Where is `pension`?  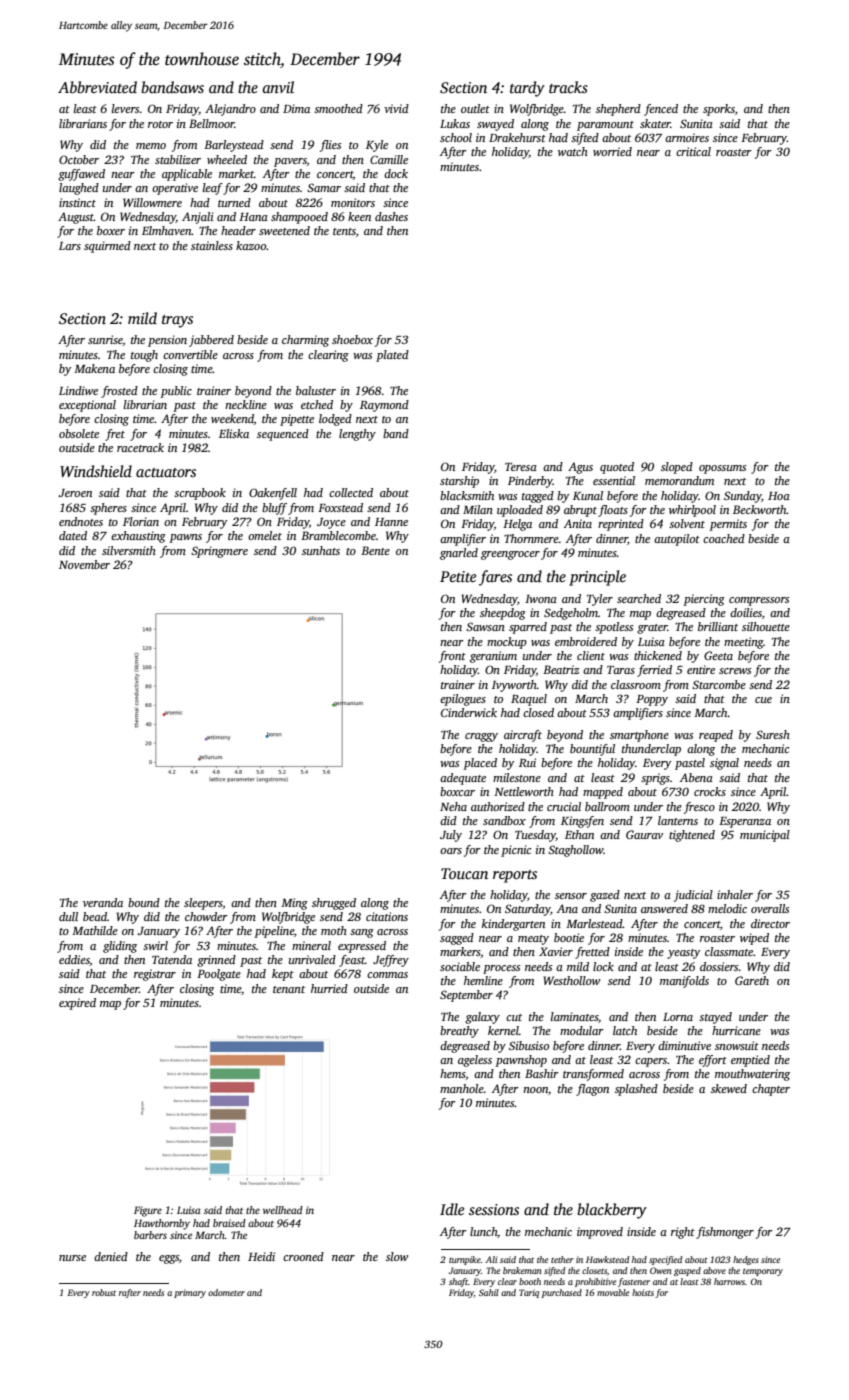 pension is located at coordinates (167, 341).
